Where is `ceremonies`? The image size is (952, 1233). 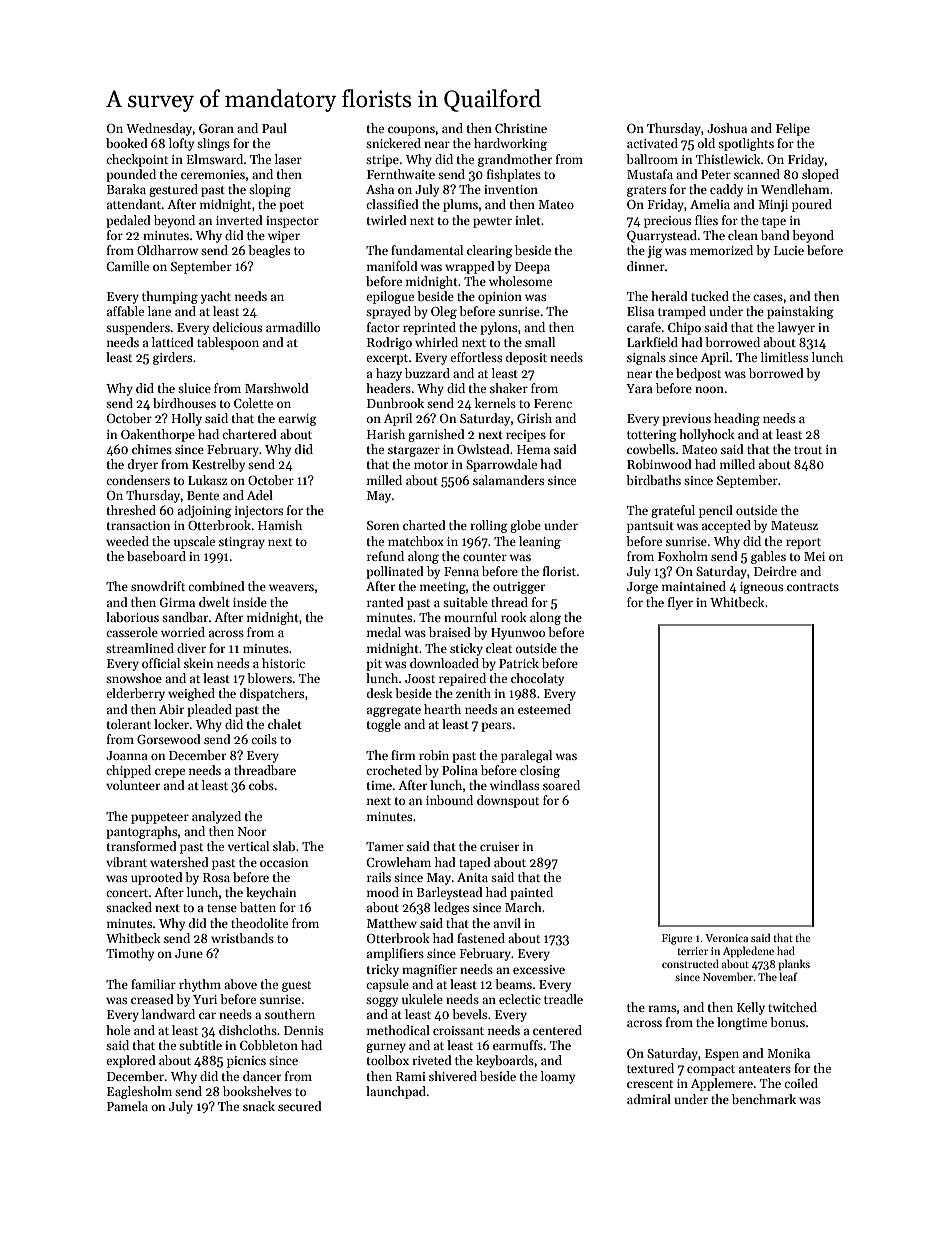 ceremonies is located at coordinates (213, 174).
